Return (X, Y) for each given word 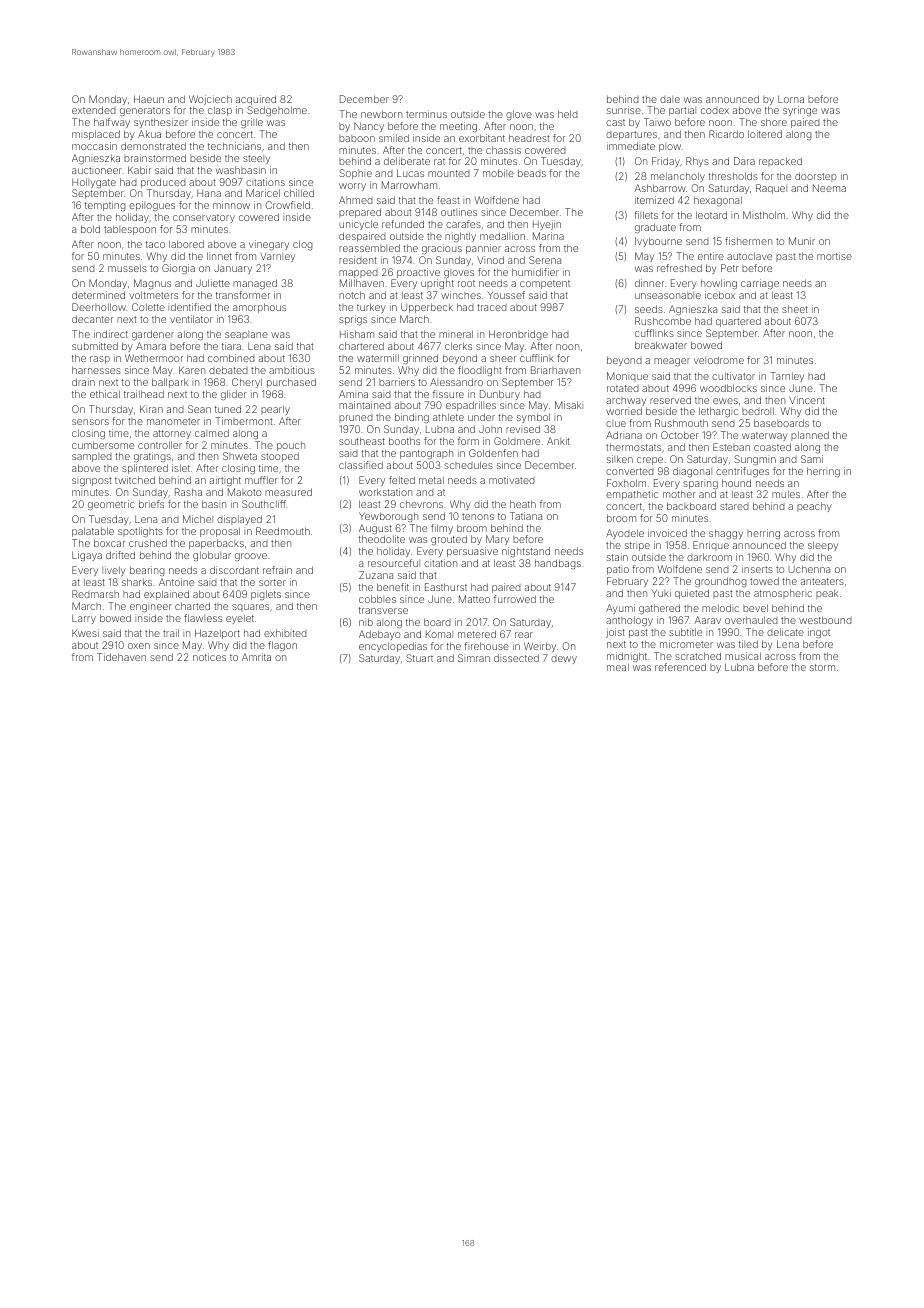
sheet (795, 309)
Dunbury (500, 395)
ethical (105, 394)
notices (209, 657)
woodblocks (728, 388)
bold (90, 229)
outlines (459, 212)
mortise (834, 256)
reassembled (369, 248)
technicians (234, 146)
